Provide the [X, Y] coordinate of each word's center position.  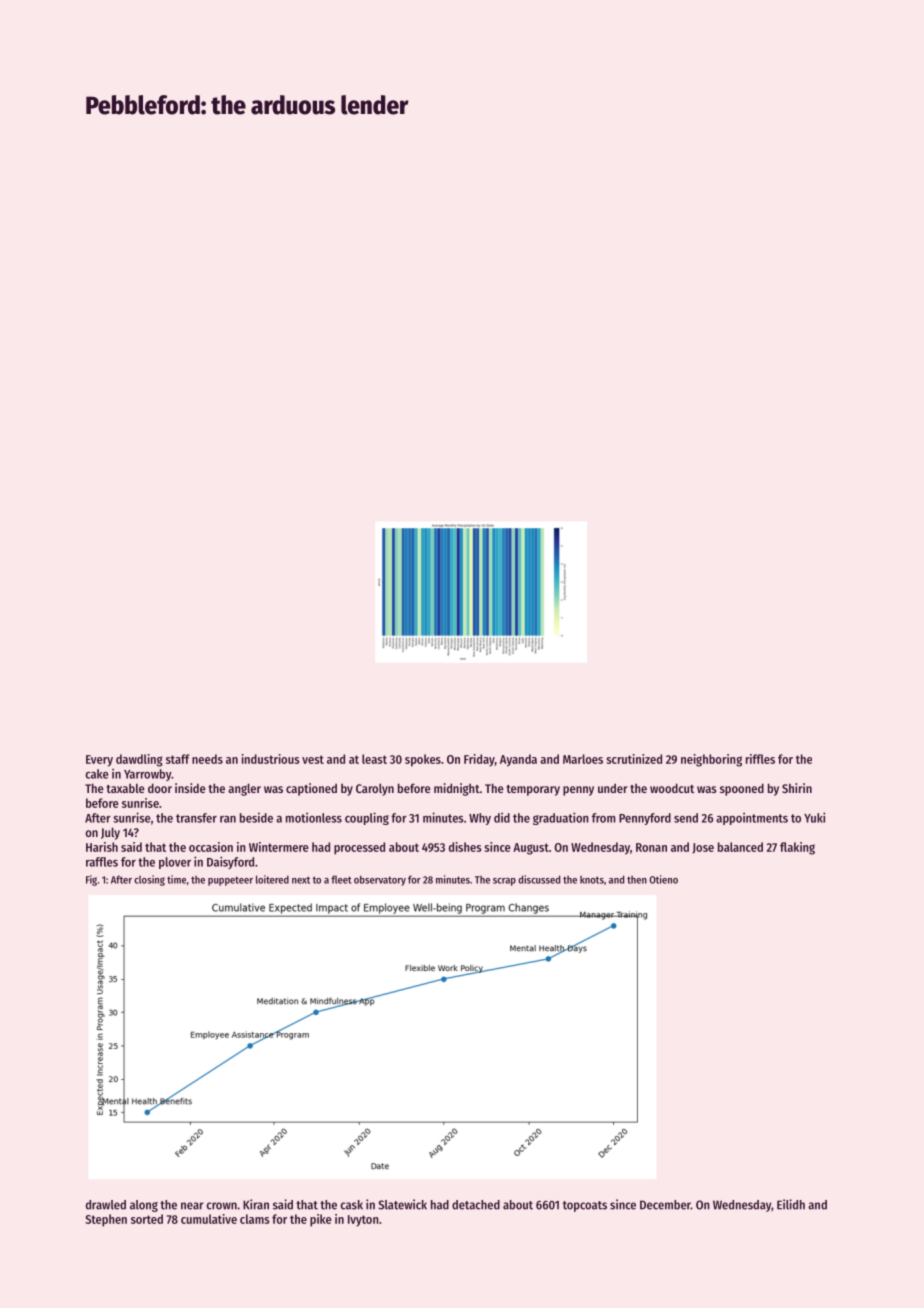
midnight [457, 789]
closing [149, 880]
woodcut [672, 788]
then [637, 880]
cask [352, 1205]
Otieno [663, 879]
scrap [504, 882]
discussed [539, 879]
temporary [533, 790]
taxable [125, 788]
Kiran [256, 1204]
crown [222, 1206]
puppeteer [230, 881]
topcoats [585, 1206]
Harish [102, 847]
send [686, 818]
